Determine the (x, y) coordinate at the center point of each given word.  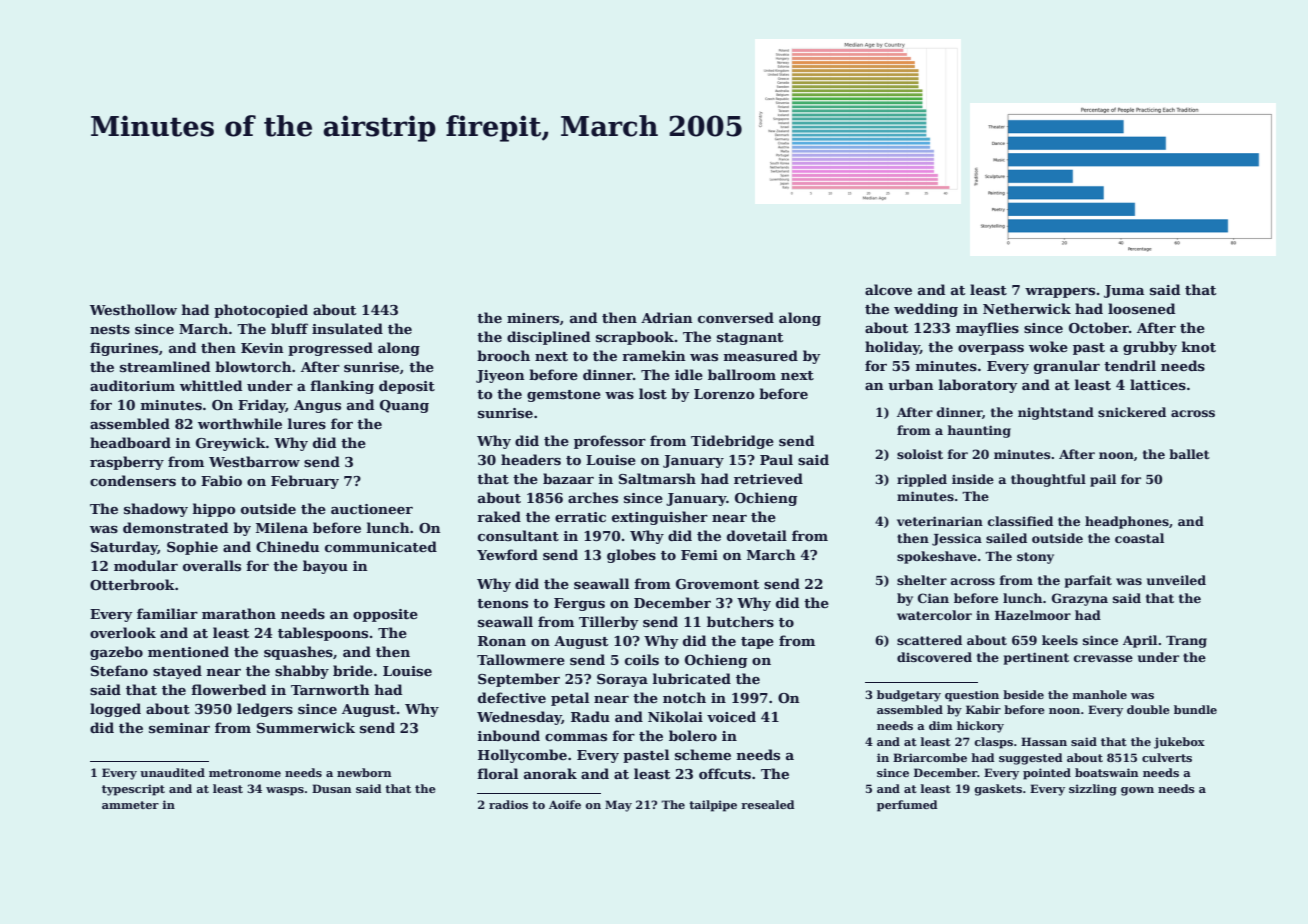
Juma (1124, 291)
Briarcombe (930, 757)
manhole (1100, 694)
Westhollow (133, 309)
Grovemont (717, 584)
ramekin (654, 355)
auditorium (132, 385)
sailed (1006, 538)
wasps (285, 791)
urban (911, 384)
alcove (888, 289)
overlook (123, 632)
